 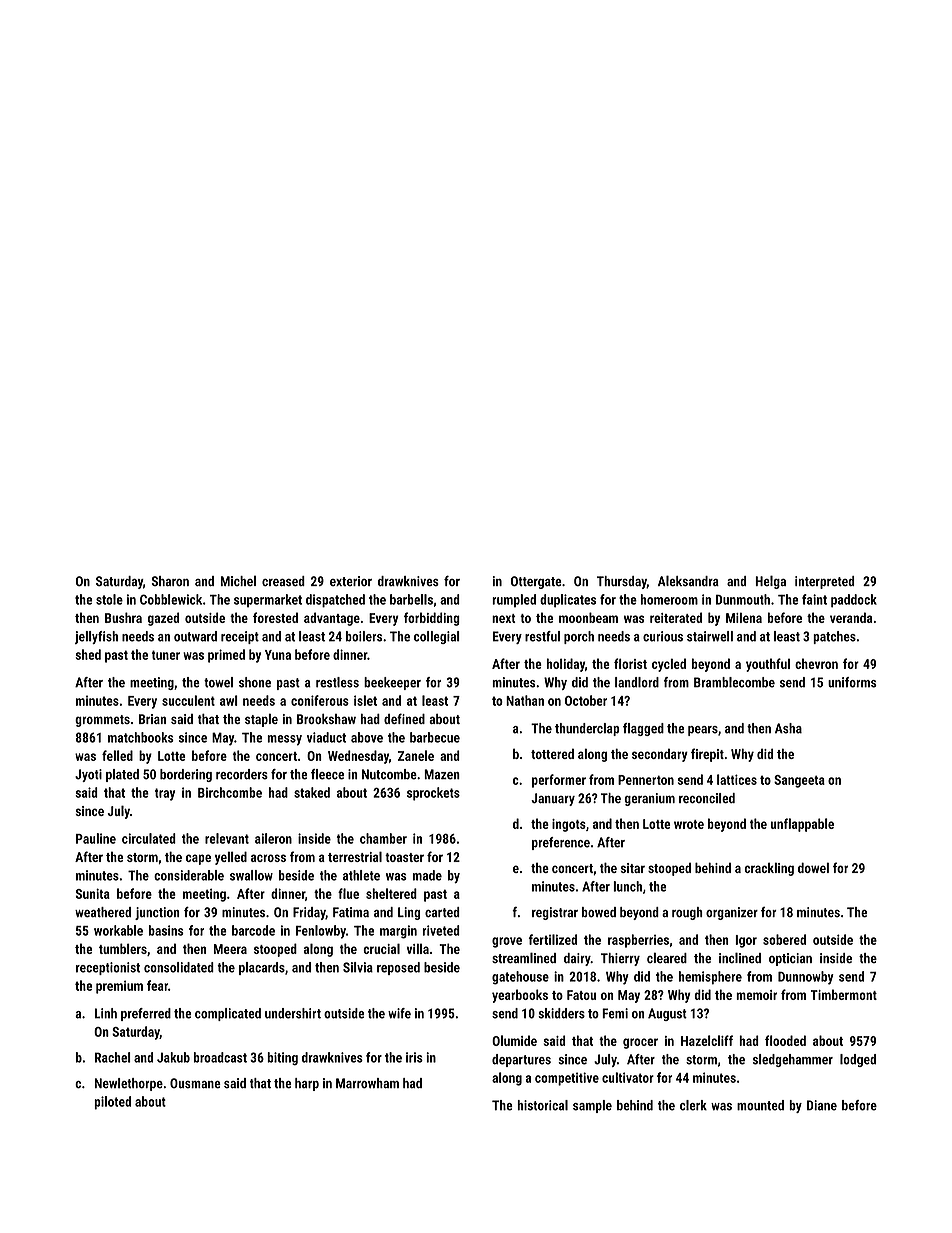 I want to click on Silvia, so click(x=358, y=967).
